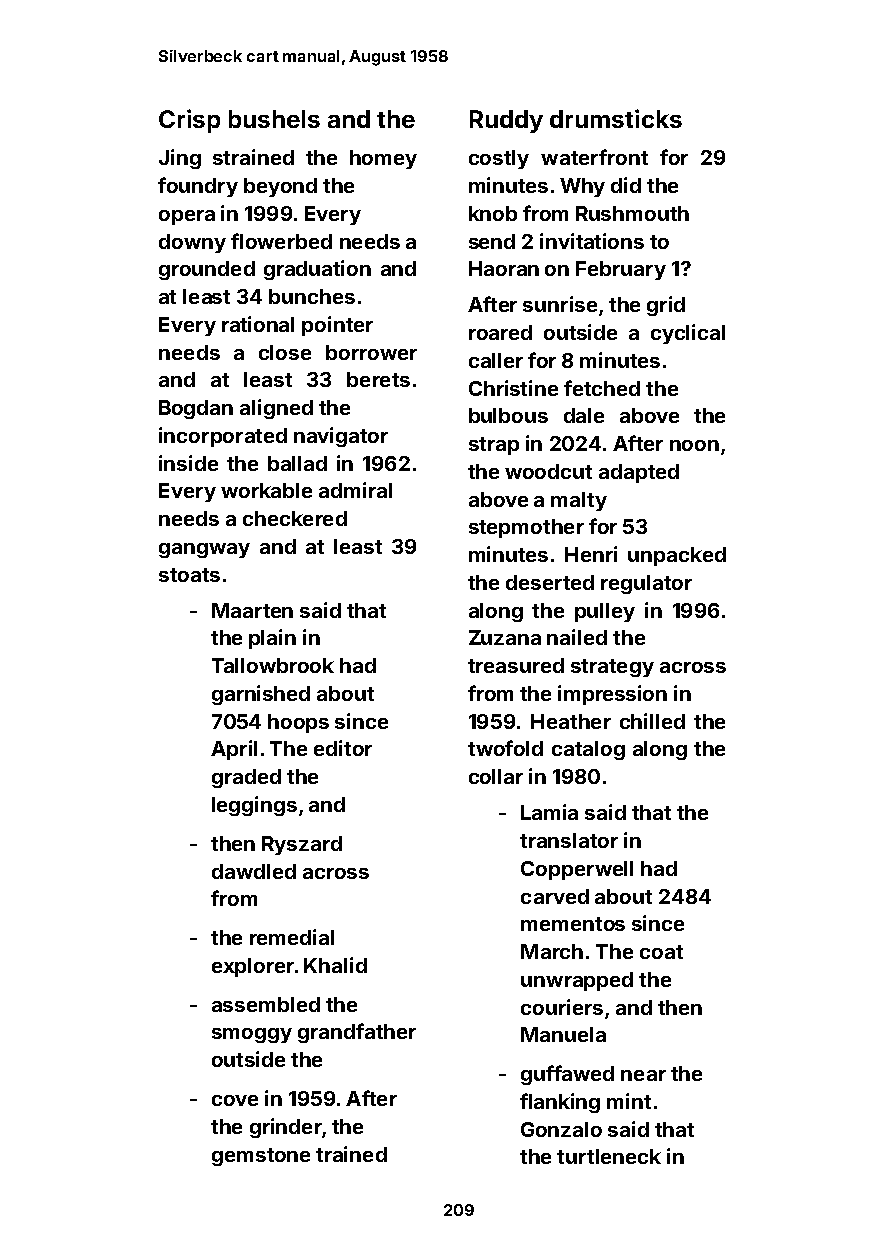 This document has height=1255, width=885. Describe the element at coordinates (189, 121) in the document. I see `Crisp` at that location.
